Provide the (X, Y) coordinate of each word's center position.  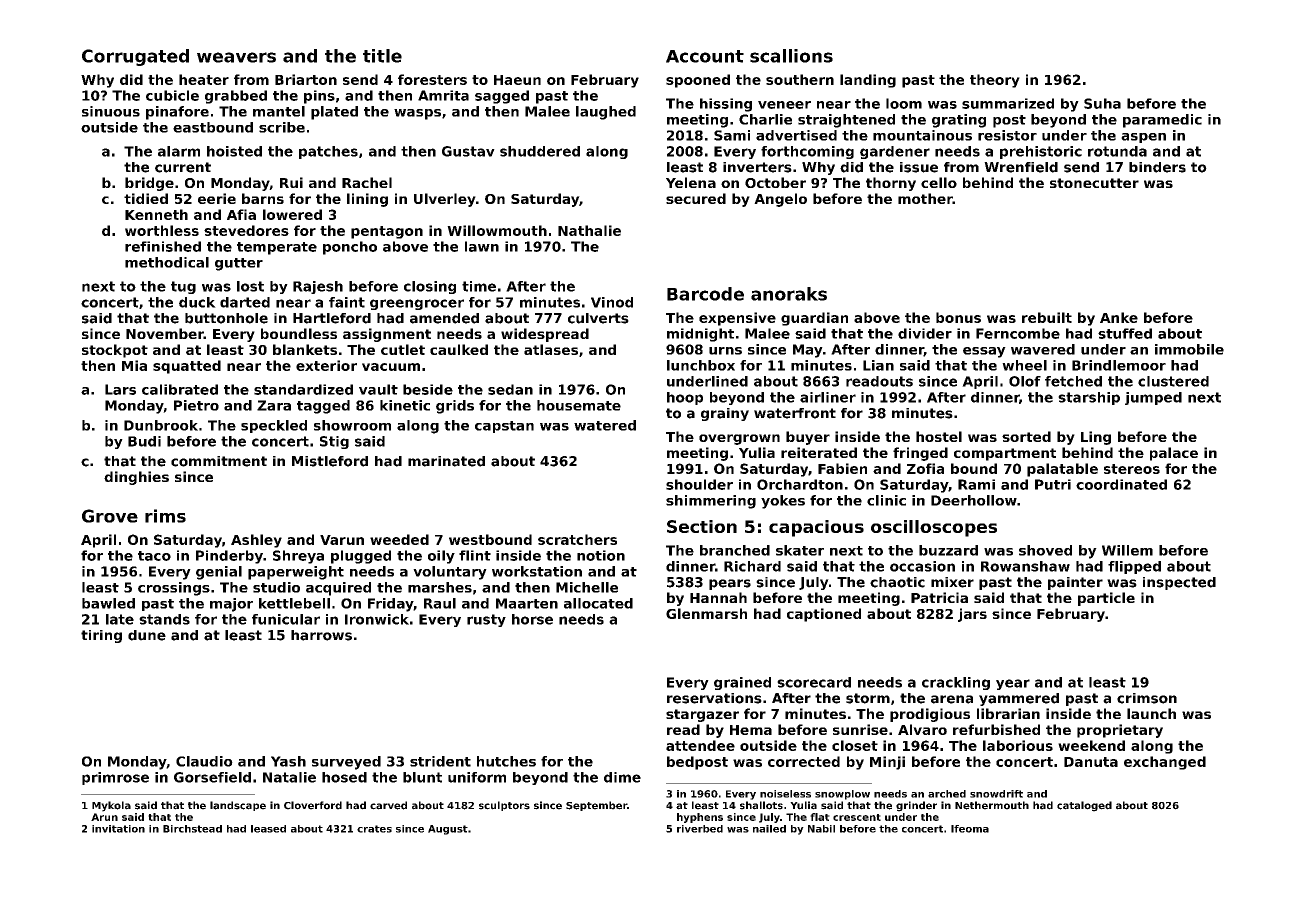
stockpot (115, 351)
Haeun (517, 80)
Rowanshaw (1025, 566)
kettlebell (294, 603)
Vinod (612, 302)
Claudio (204, 761)
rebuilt (1047, 317)
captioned (824, 615)
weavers (236, 57)
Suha (1102, 103)
